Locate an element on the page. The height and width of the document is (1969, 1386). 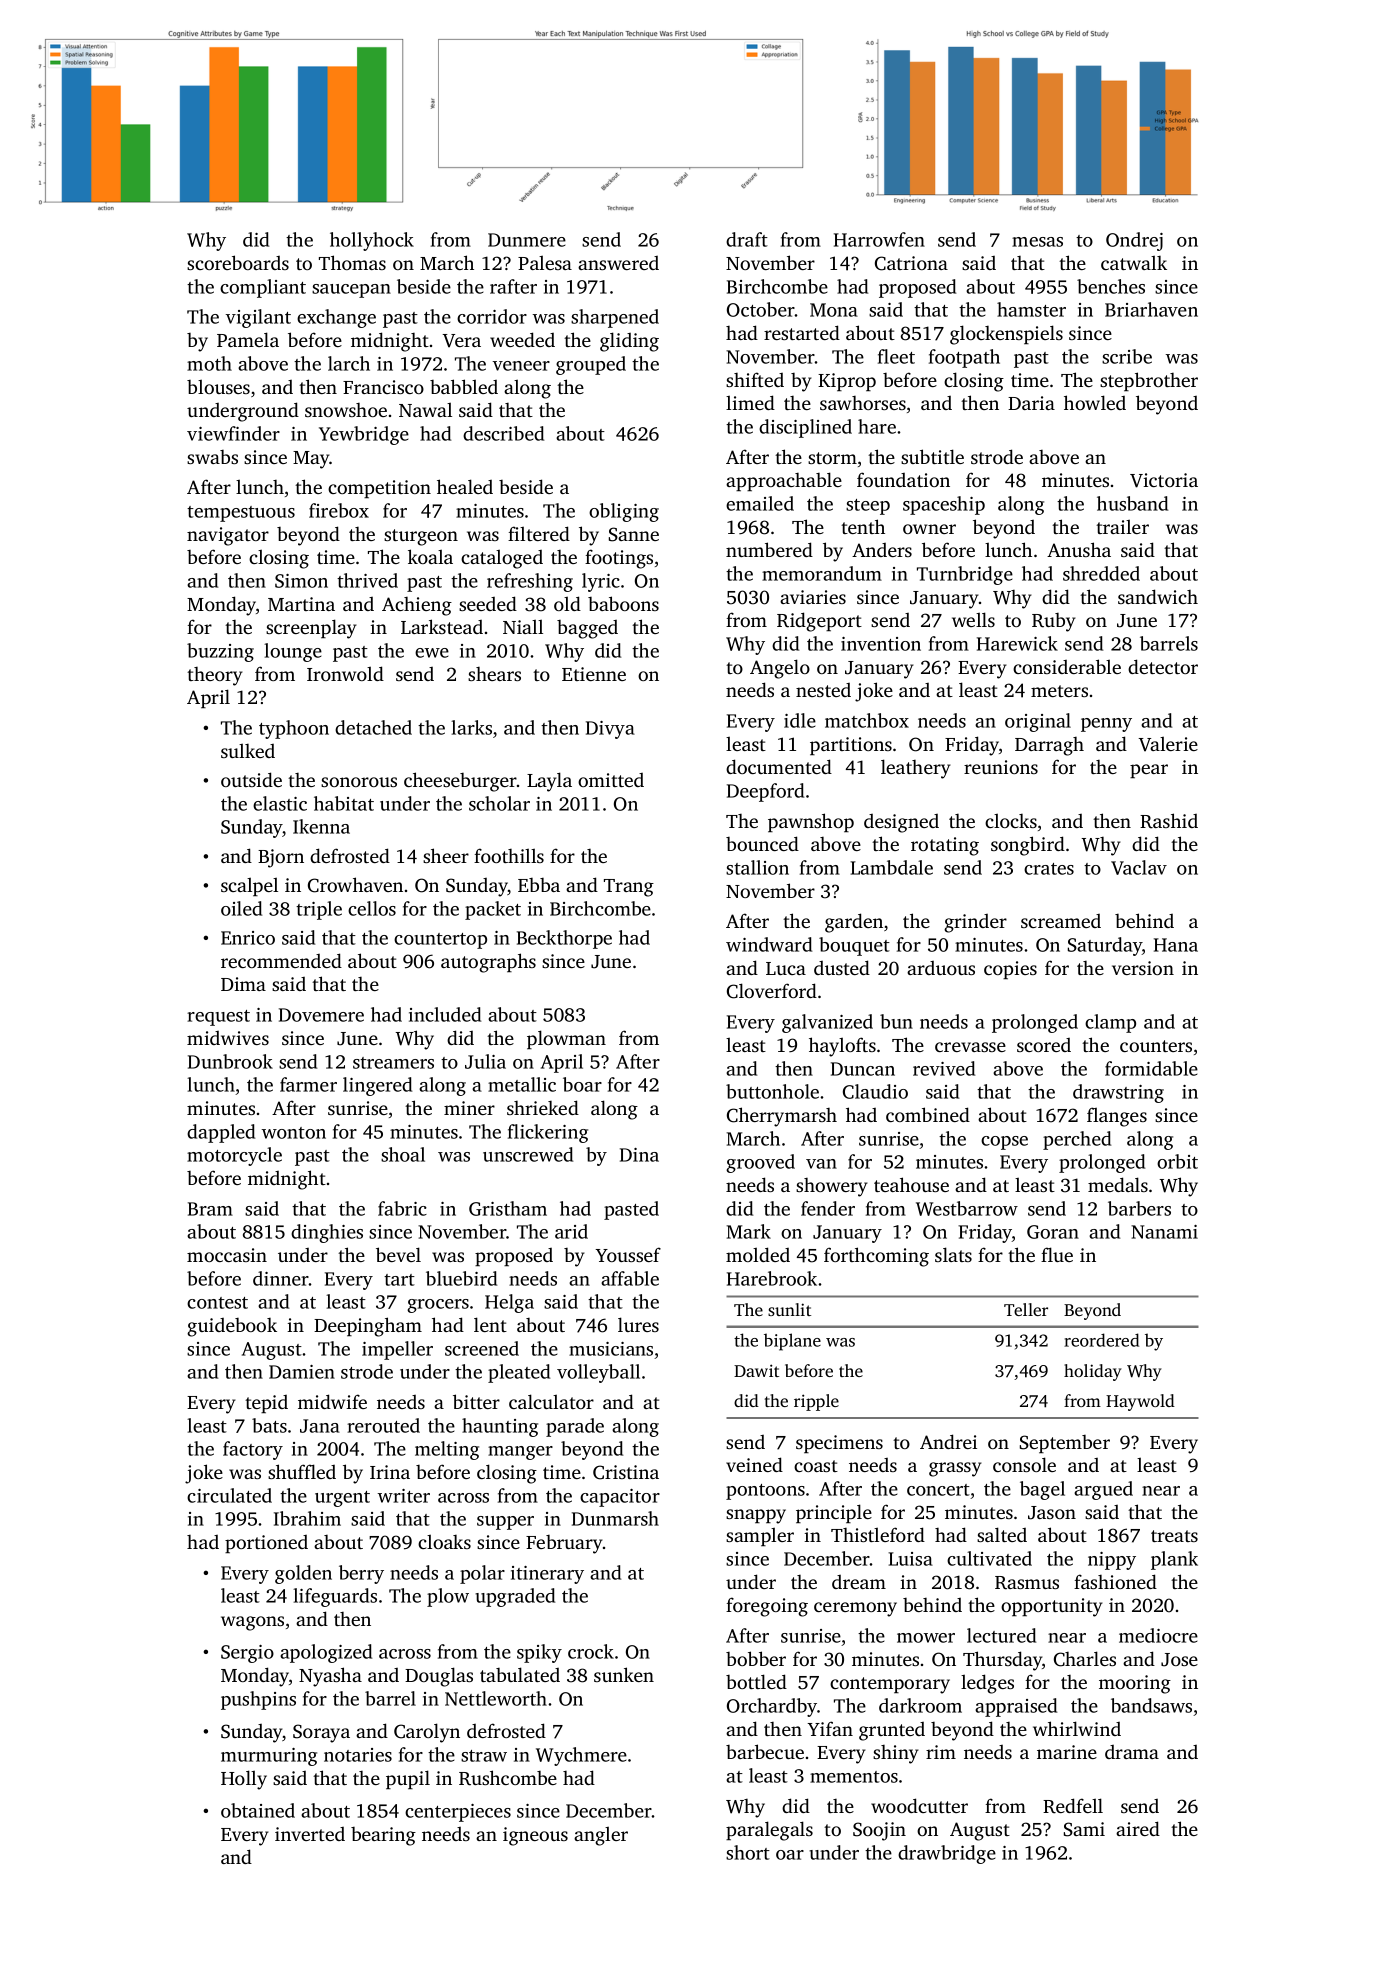
Jose is located at coordinates (1179, 1660).
